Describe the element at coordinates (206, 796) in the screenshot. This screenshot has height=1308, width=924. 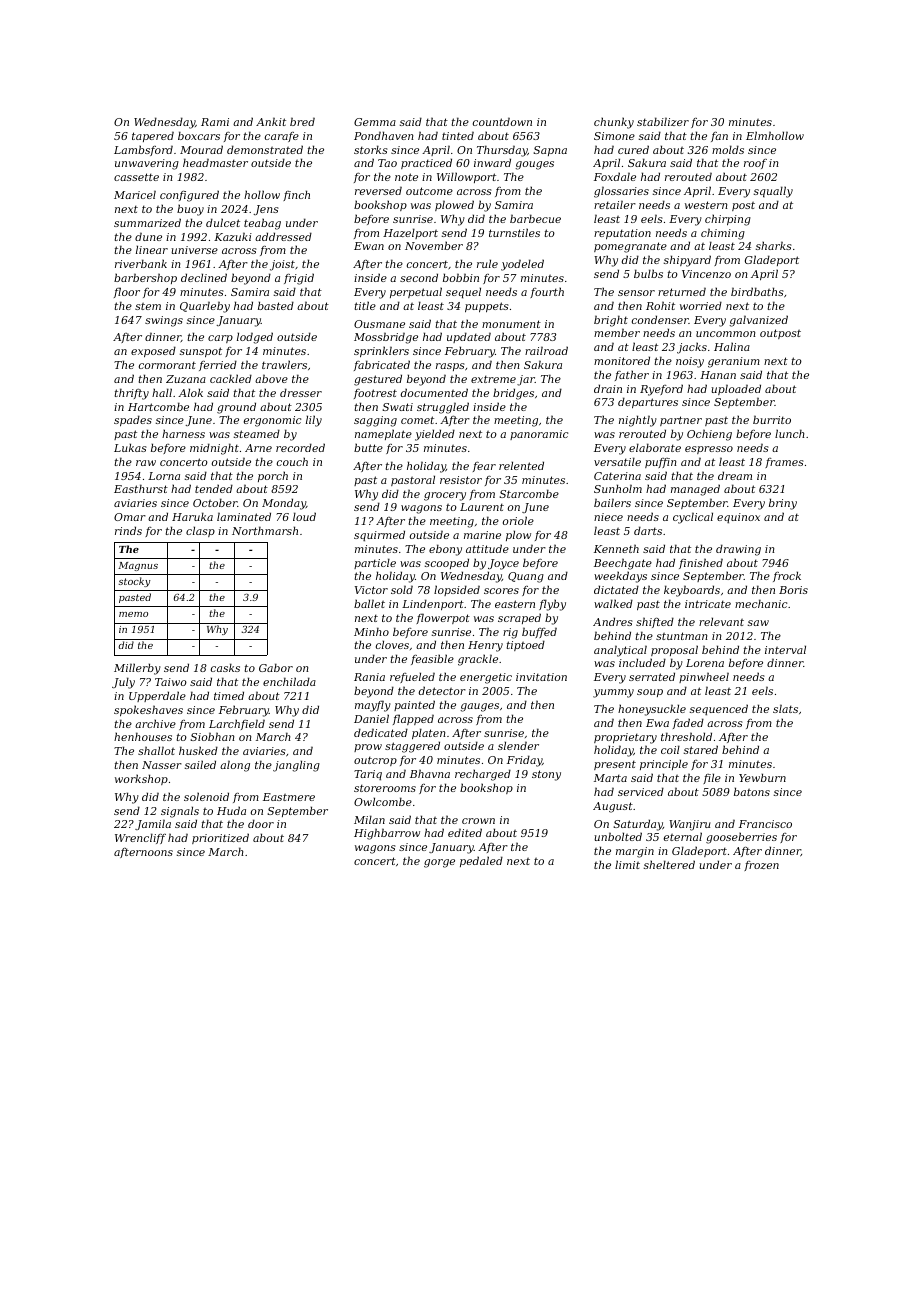
I see `solenoid` at that location.
